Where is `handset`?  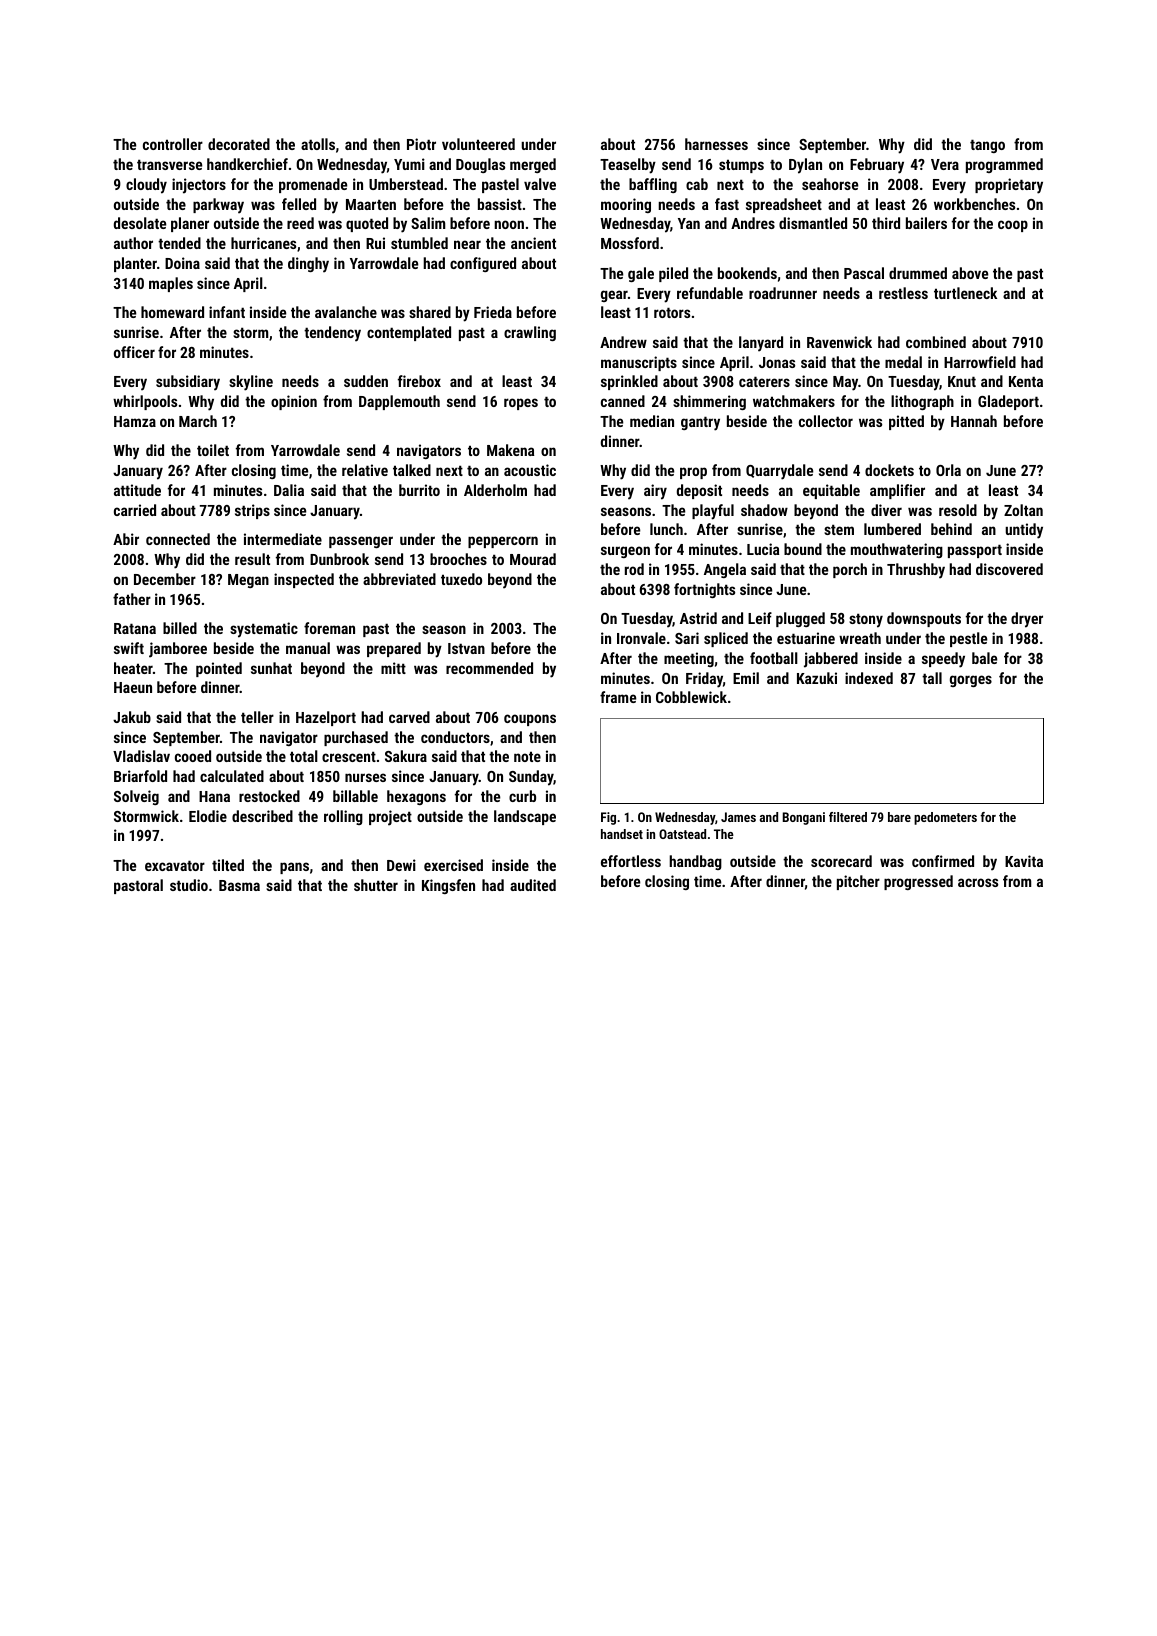
handset is located at coordinates (622, 834).
